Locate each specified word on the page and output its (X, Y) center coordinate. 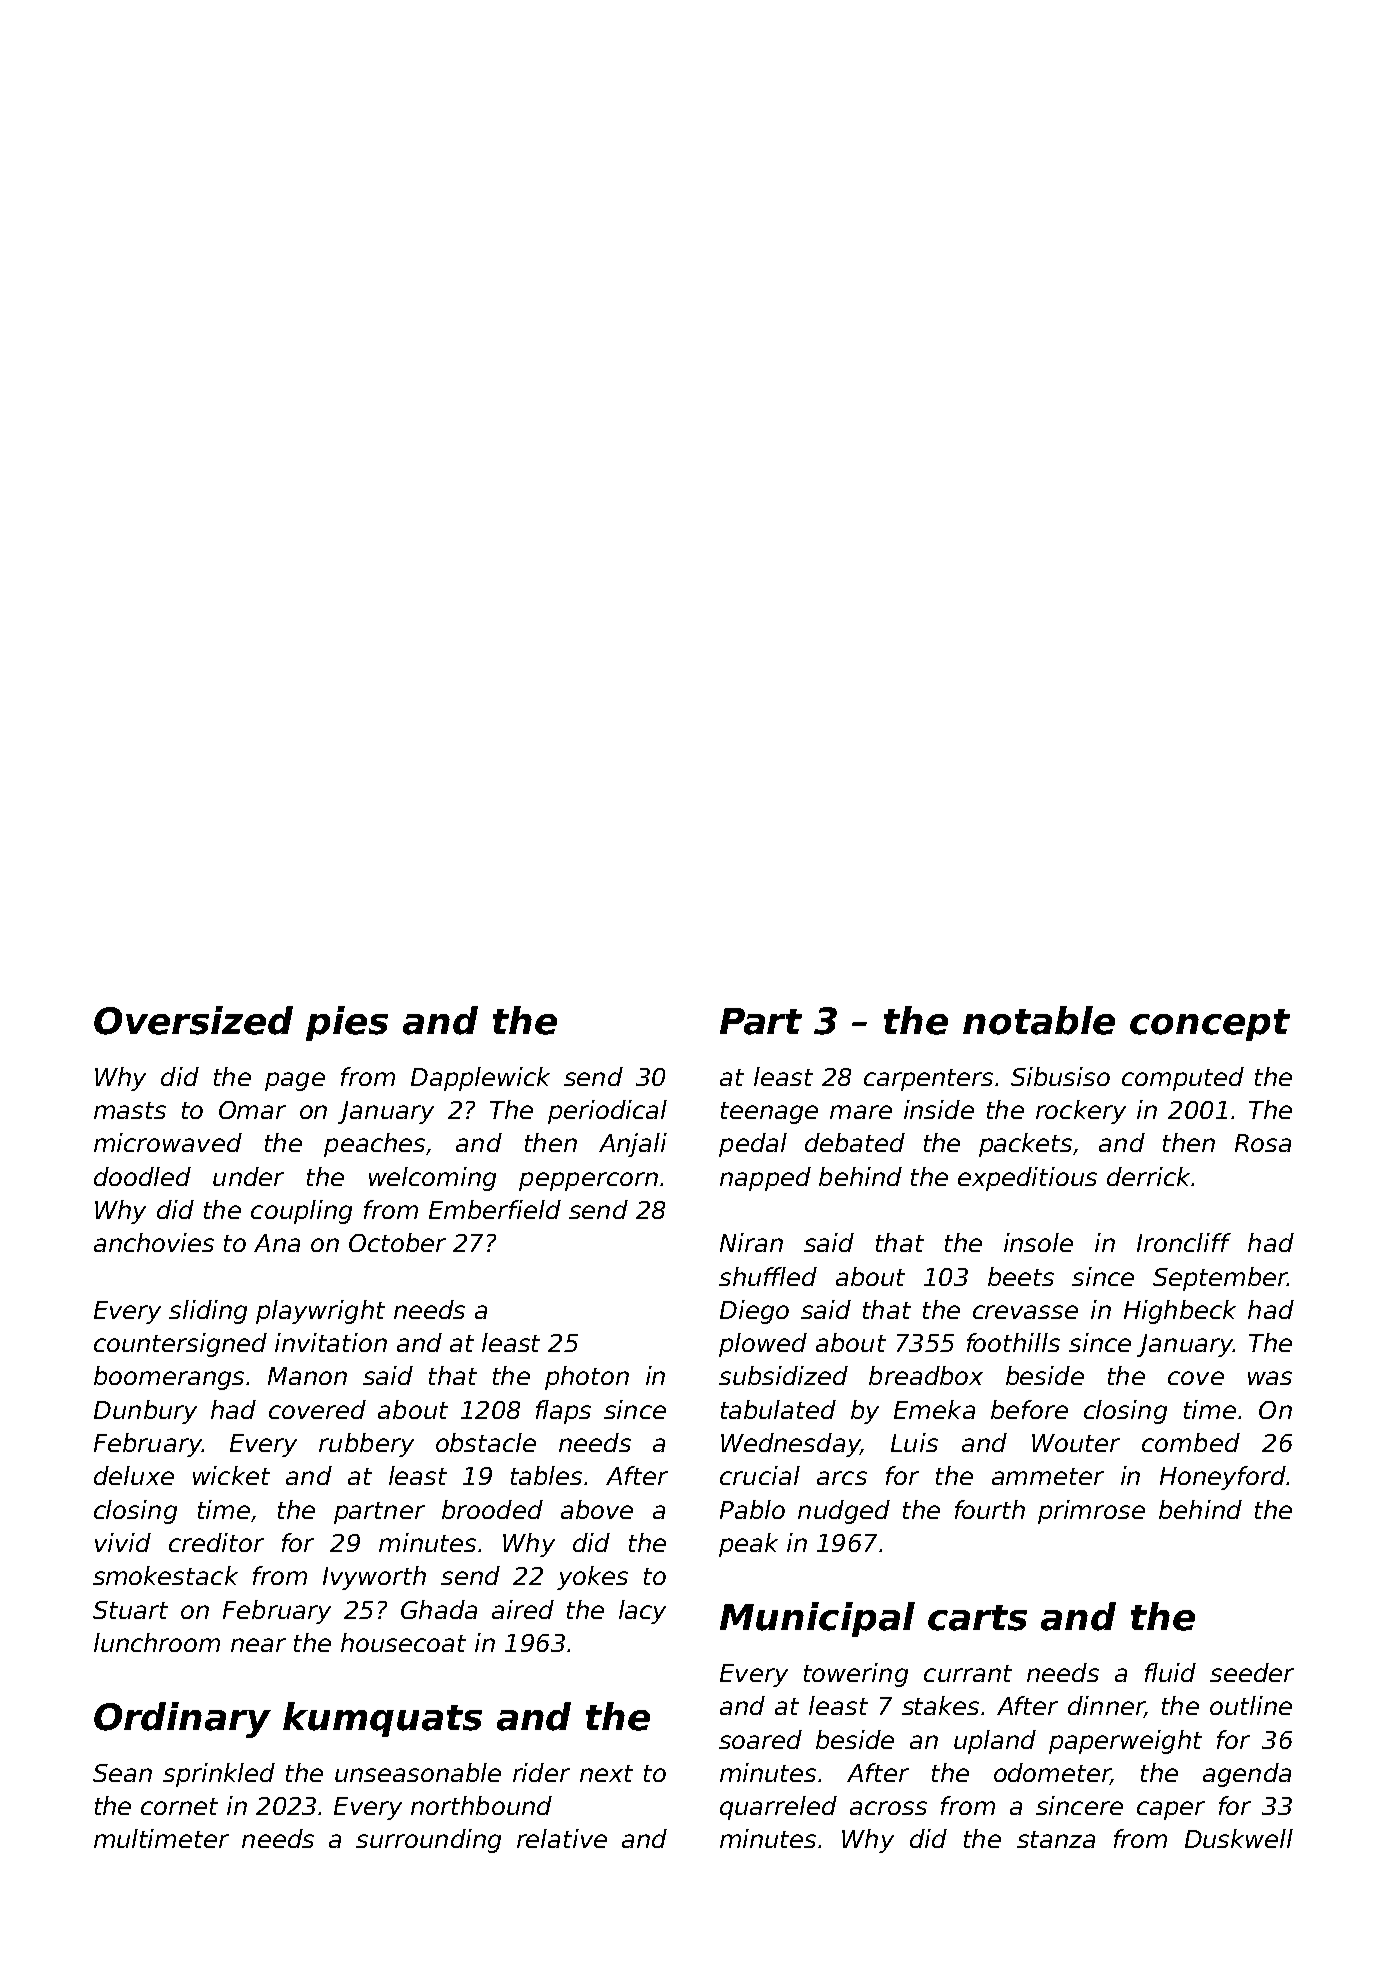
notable (1039, 1020)
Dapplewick (480, 1079)
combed (1191, 1442)
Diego (754, 1312)
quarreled (778, 1808)
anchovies (154, 1242)
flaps (563, 1412)
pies (347, 1023)
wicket (231, 1475)
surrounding (428, 1841)
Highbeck (1180, 1312)
